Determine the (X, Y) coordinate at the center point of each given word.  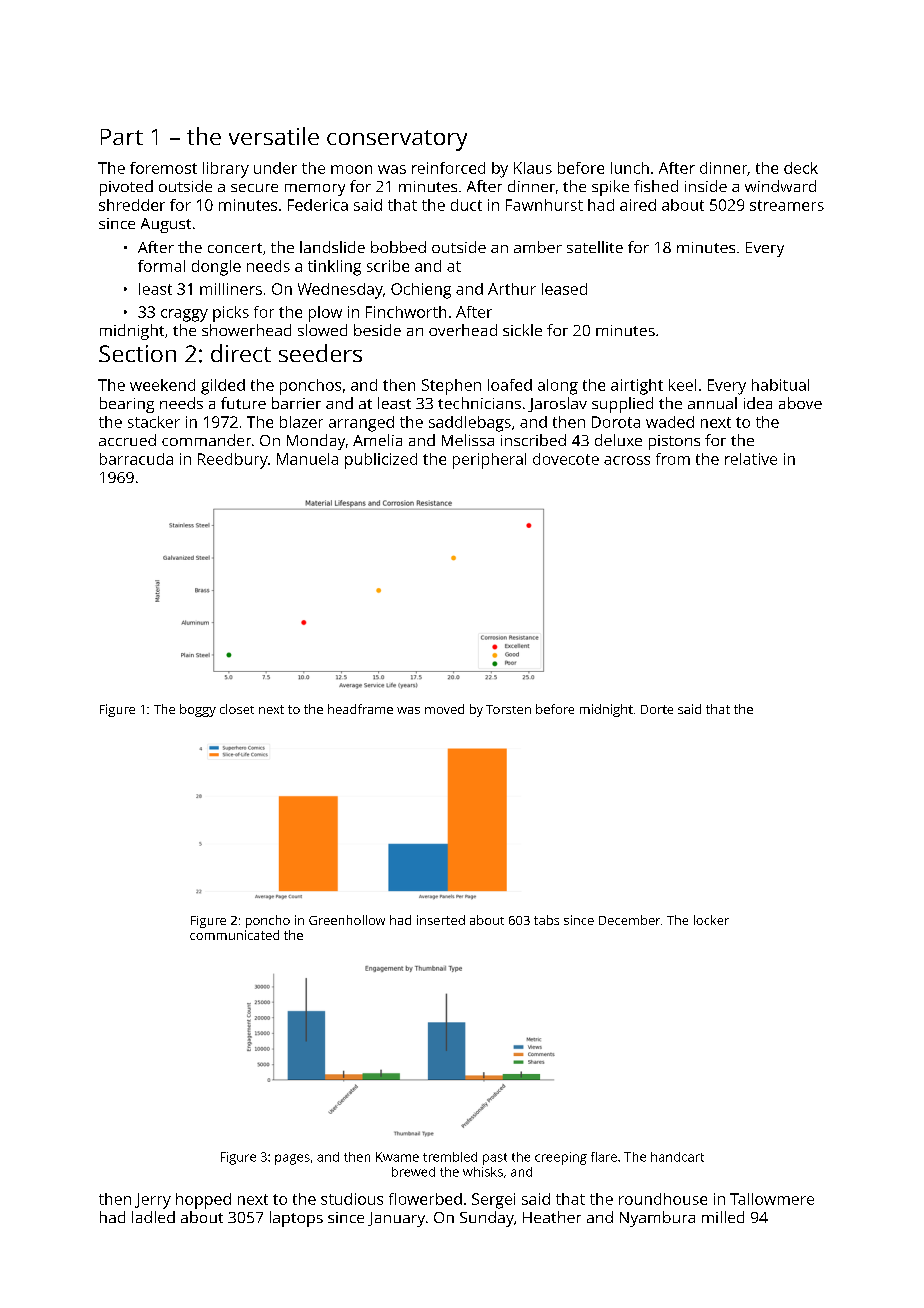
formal (161, 266)
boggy (198, 710)
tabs (546, 920)
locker (711, 920)
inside (706, 186)
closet (237, 709)
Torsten (508, 709)
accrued (127, 440)
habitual (780, 385)
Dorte (657, 709)
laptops (296, 1219)
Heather (552, 1217)
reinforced (448, 168)
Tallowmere (772, 1199)
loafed (510, 385)
